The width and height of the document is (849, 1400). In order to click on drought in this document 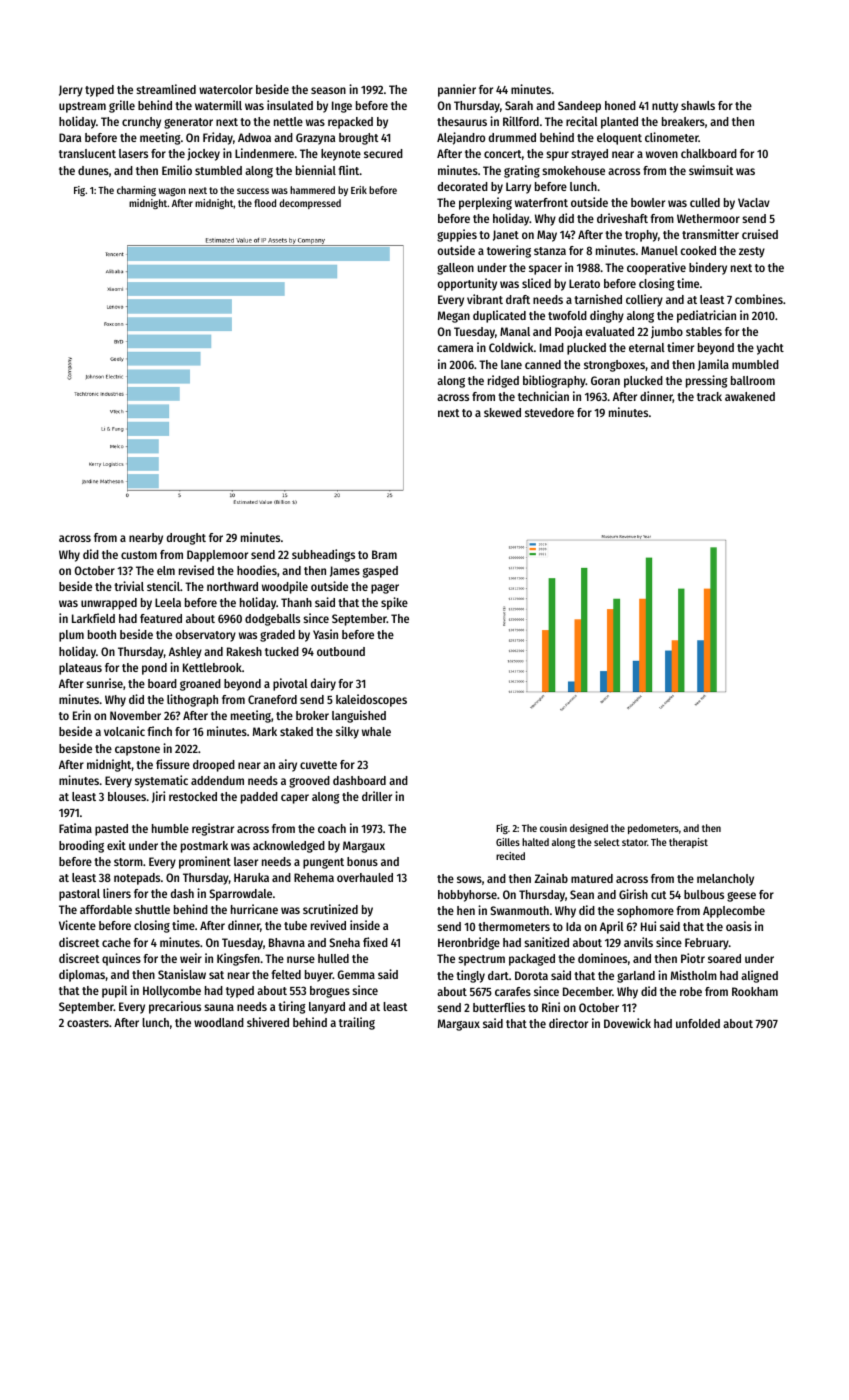, I will do `click(186, 539)`.
